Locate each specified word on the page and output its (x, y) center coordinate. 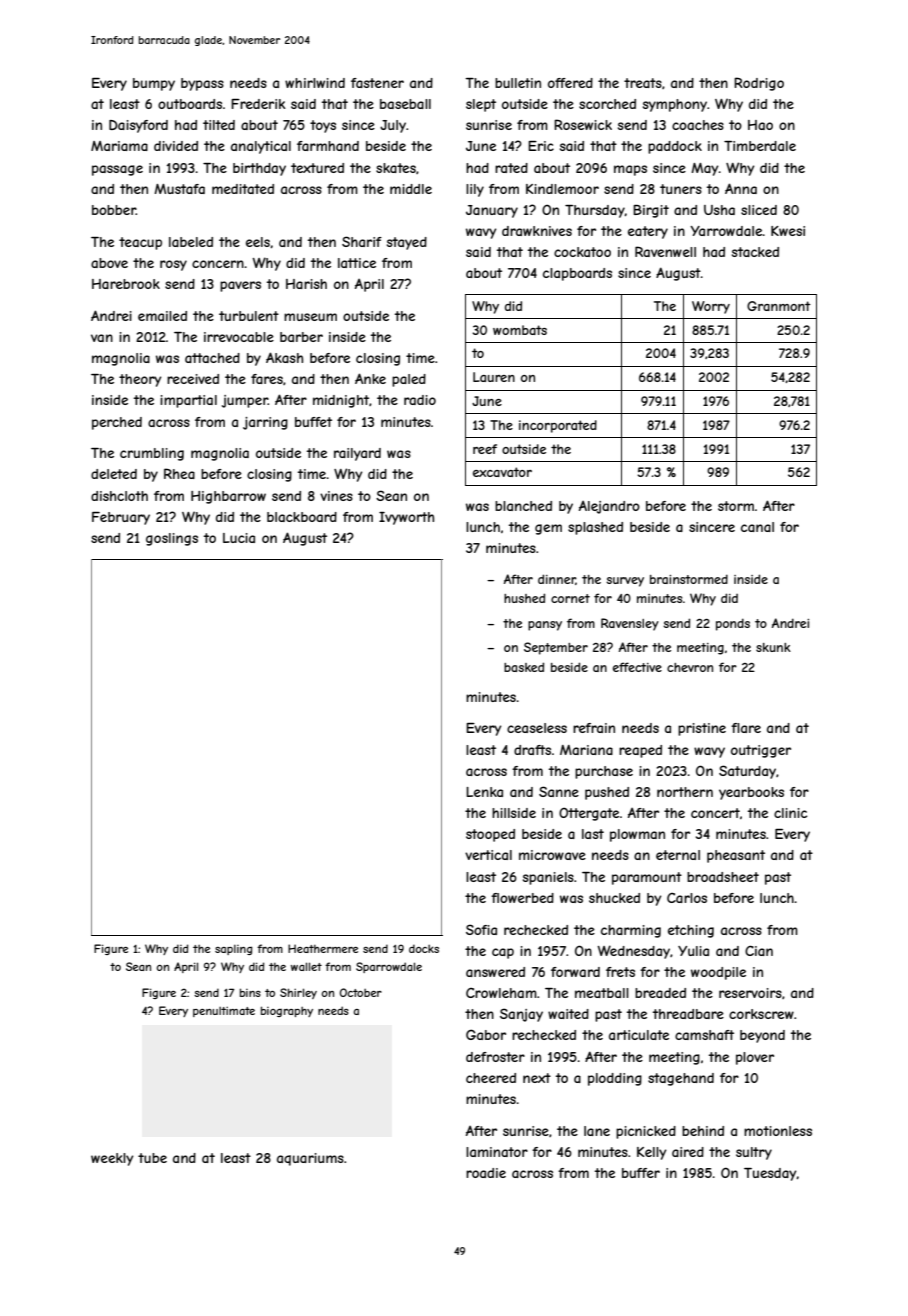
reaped (640, 751)
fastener (377, 83)
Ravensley (630, 624)
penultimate (224, 1011)
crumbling (152, 454)
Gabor (486, 1034)
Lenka (484, 792)
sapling (233, 950)
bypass (202, 84)
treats (643, 83)
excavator (502, 472)
